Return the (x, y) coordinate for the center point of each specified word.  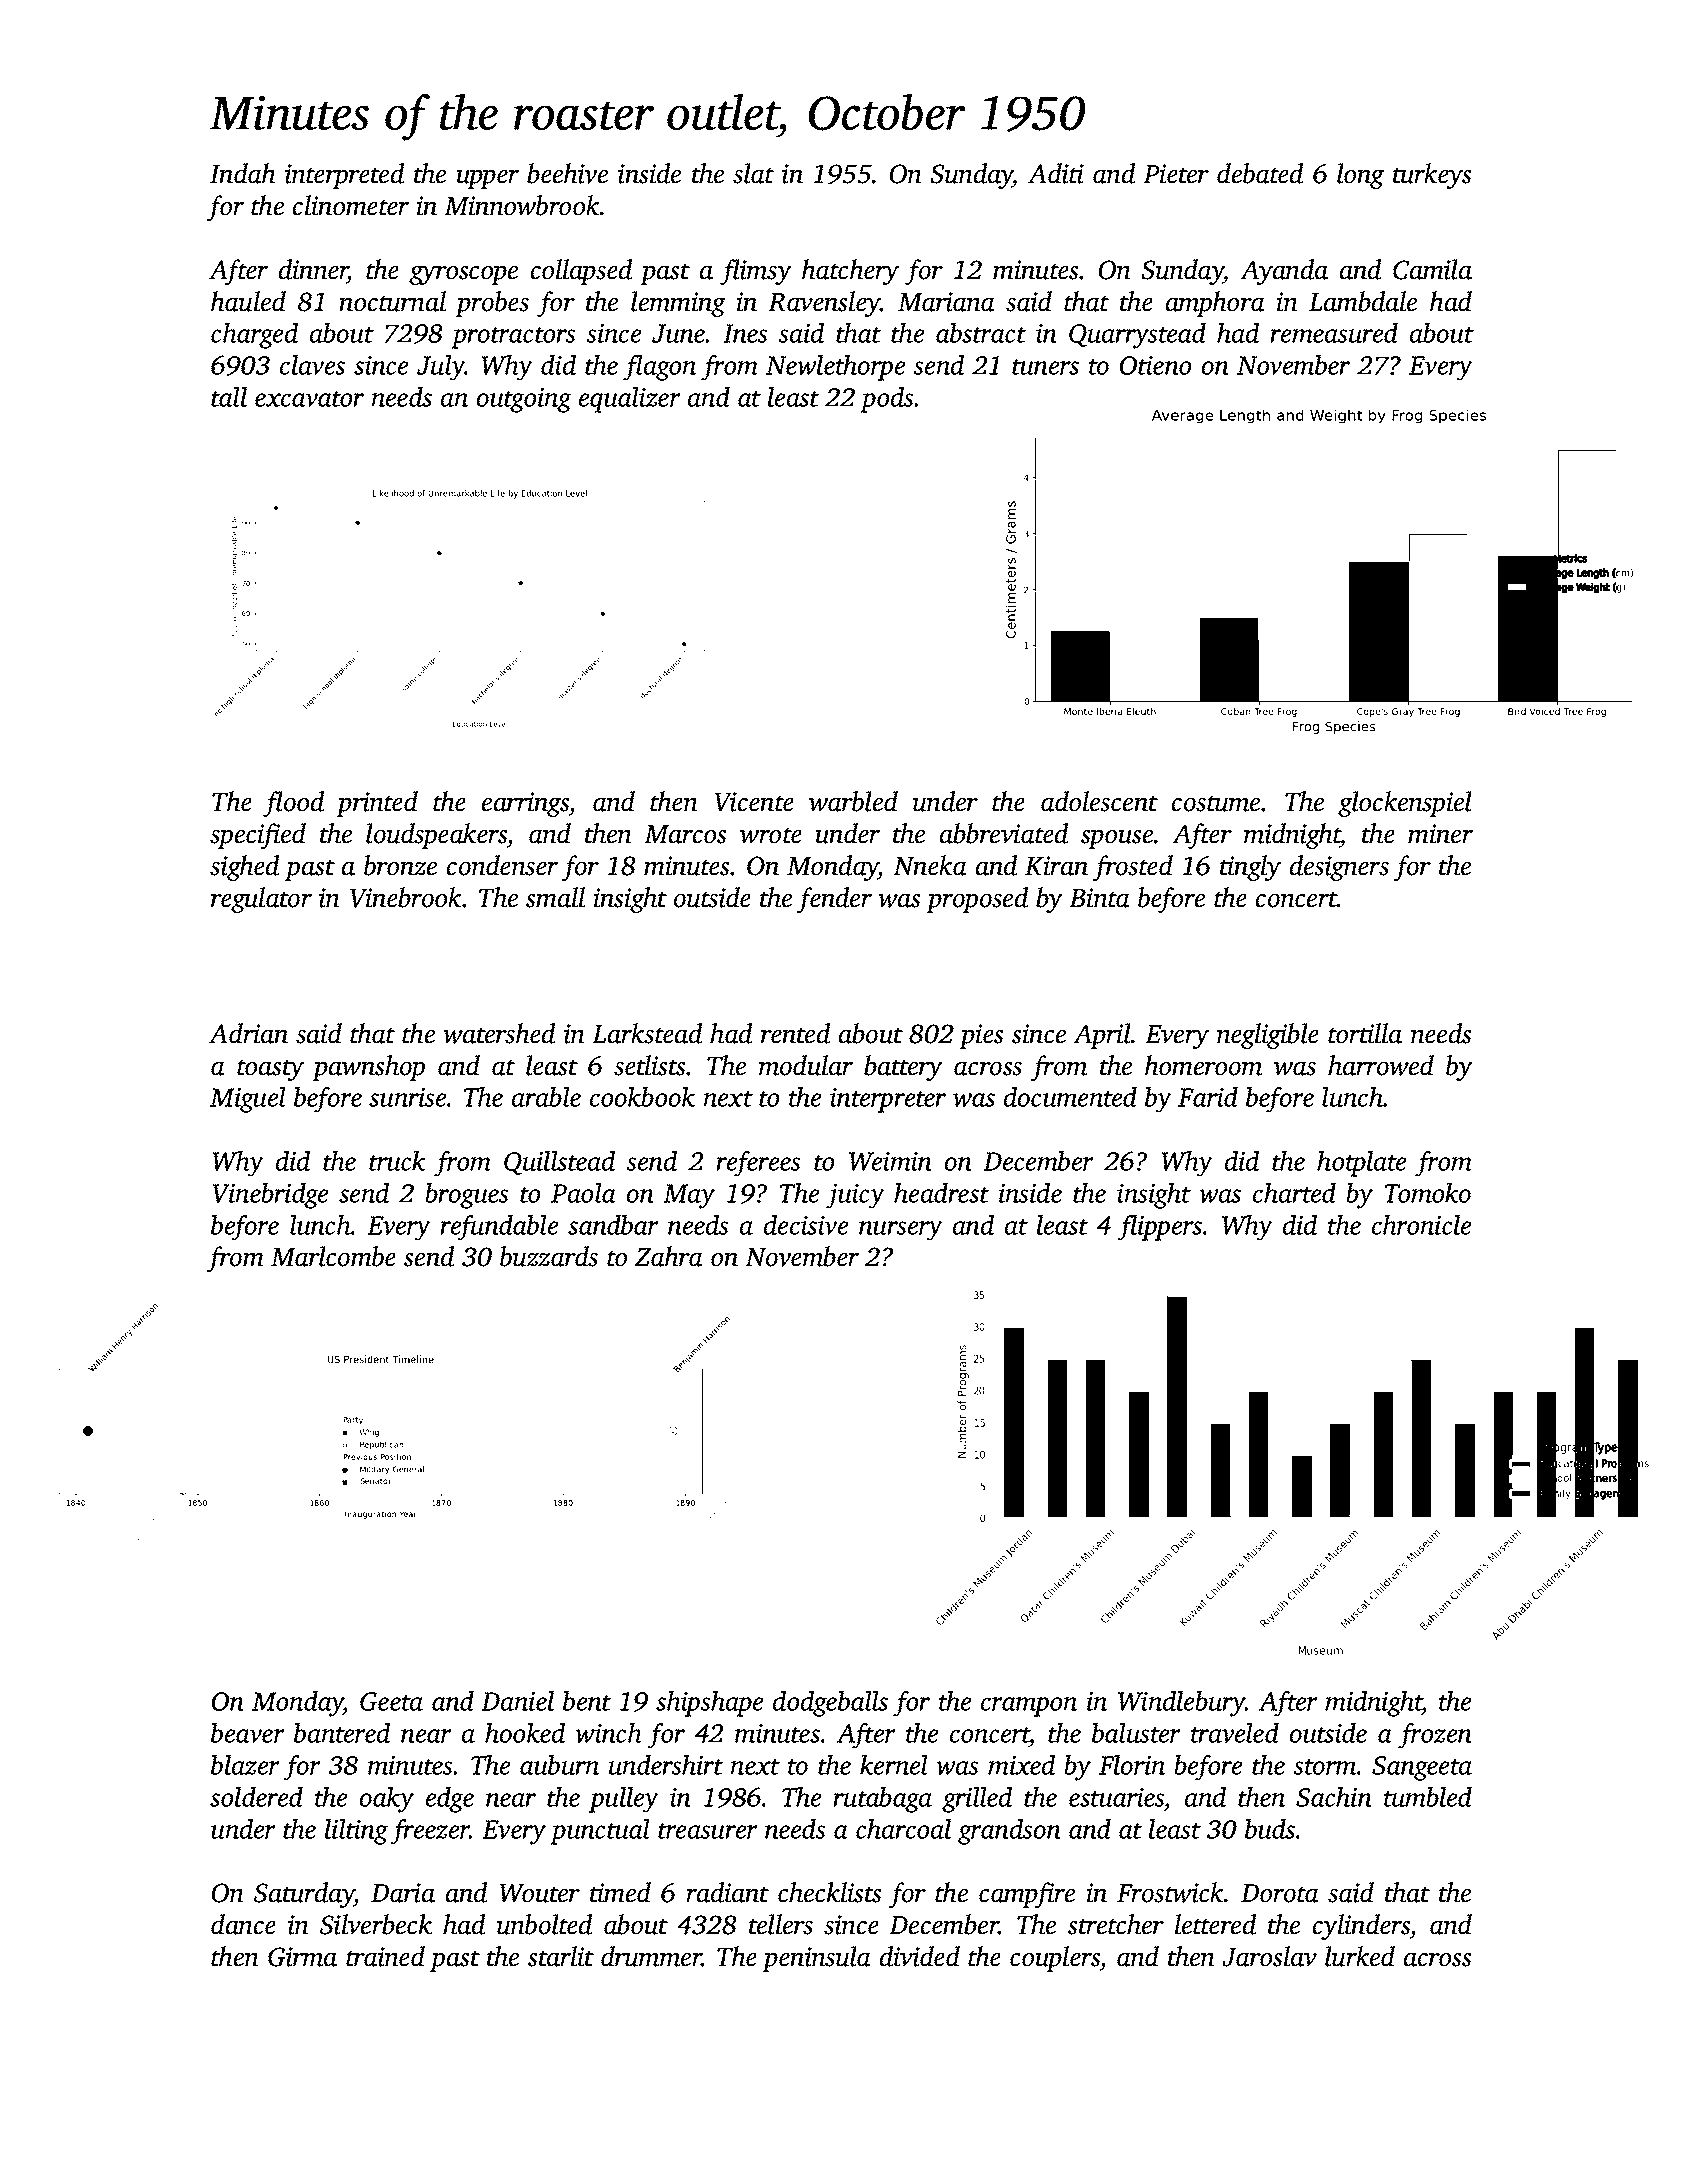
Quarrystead (1137, 335)
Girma (302, 1957)
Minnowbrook (522, 205)
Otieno (1155, 365)
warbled (853, 801)
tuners (1045, 367)
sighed (244, 868)
